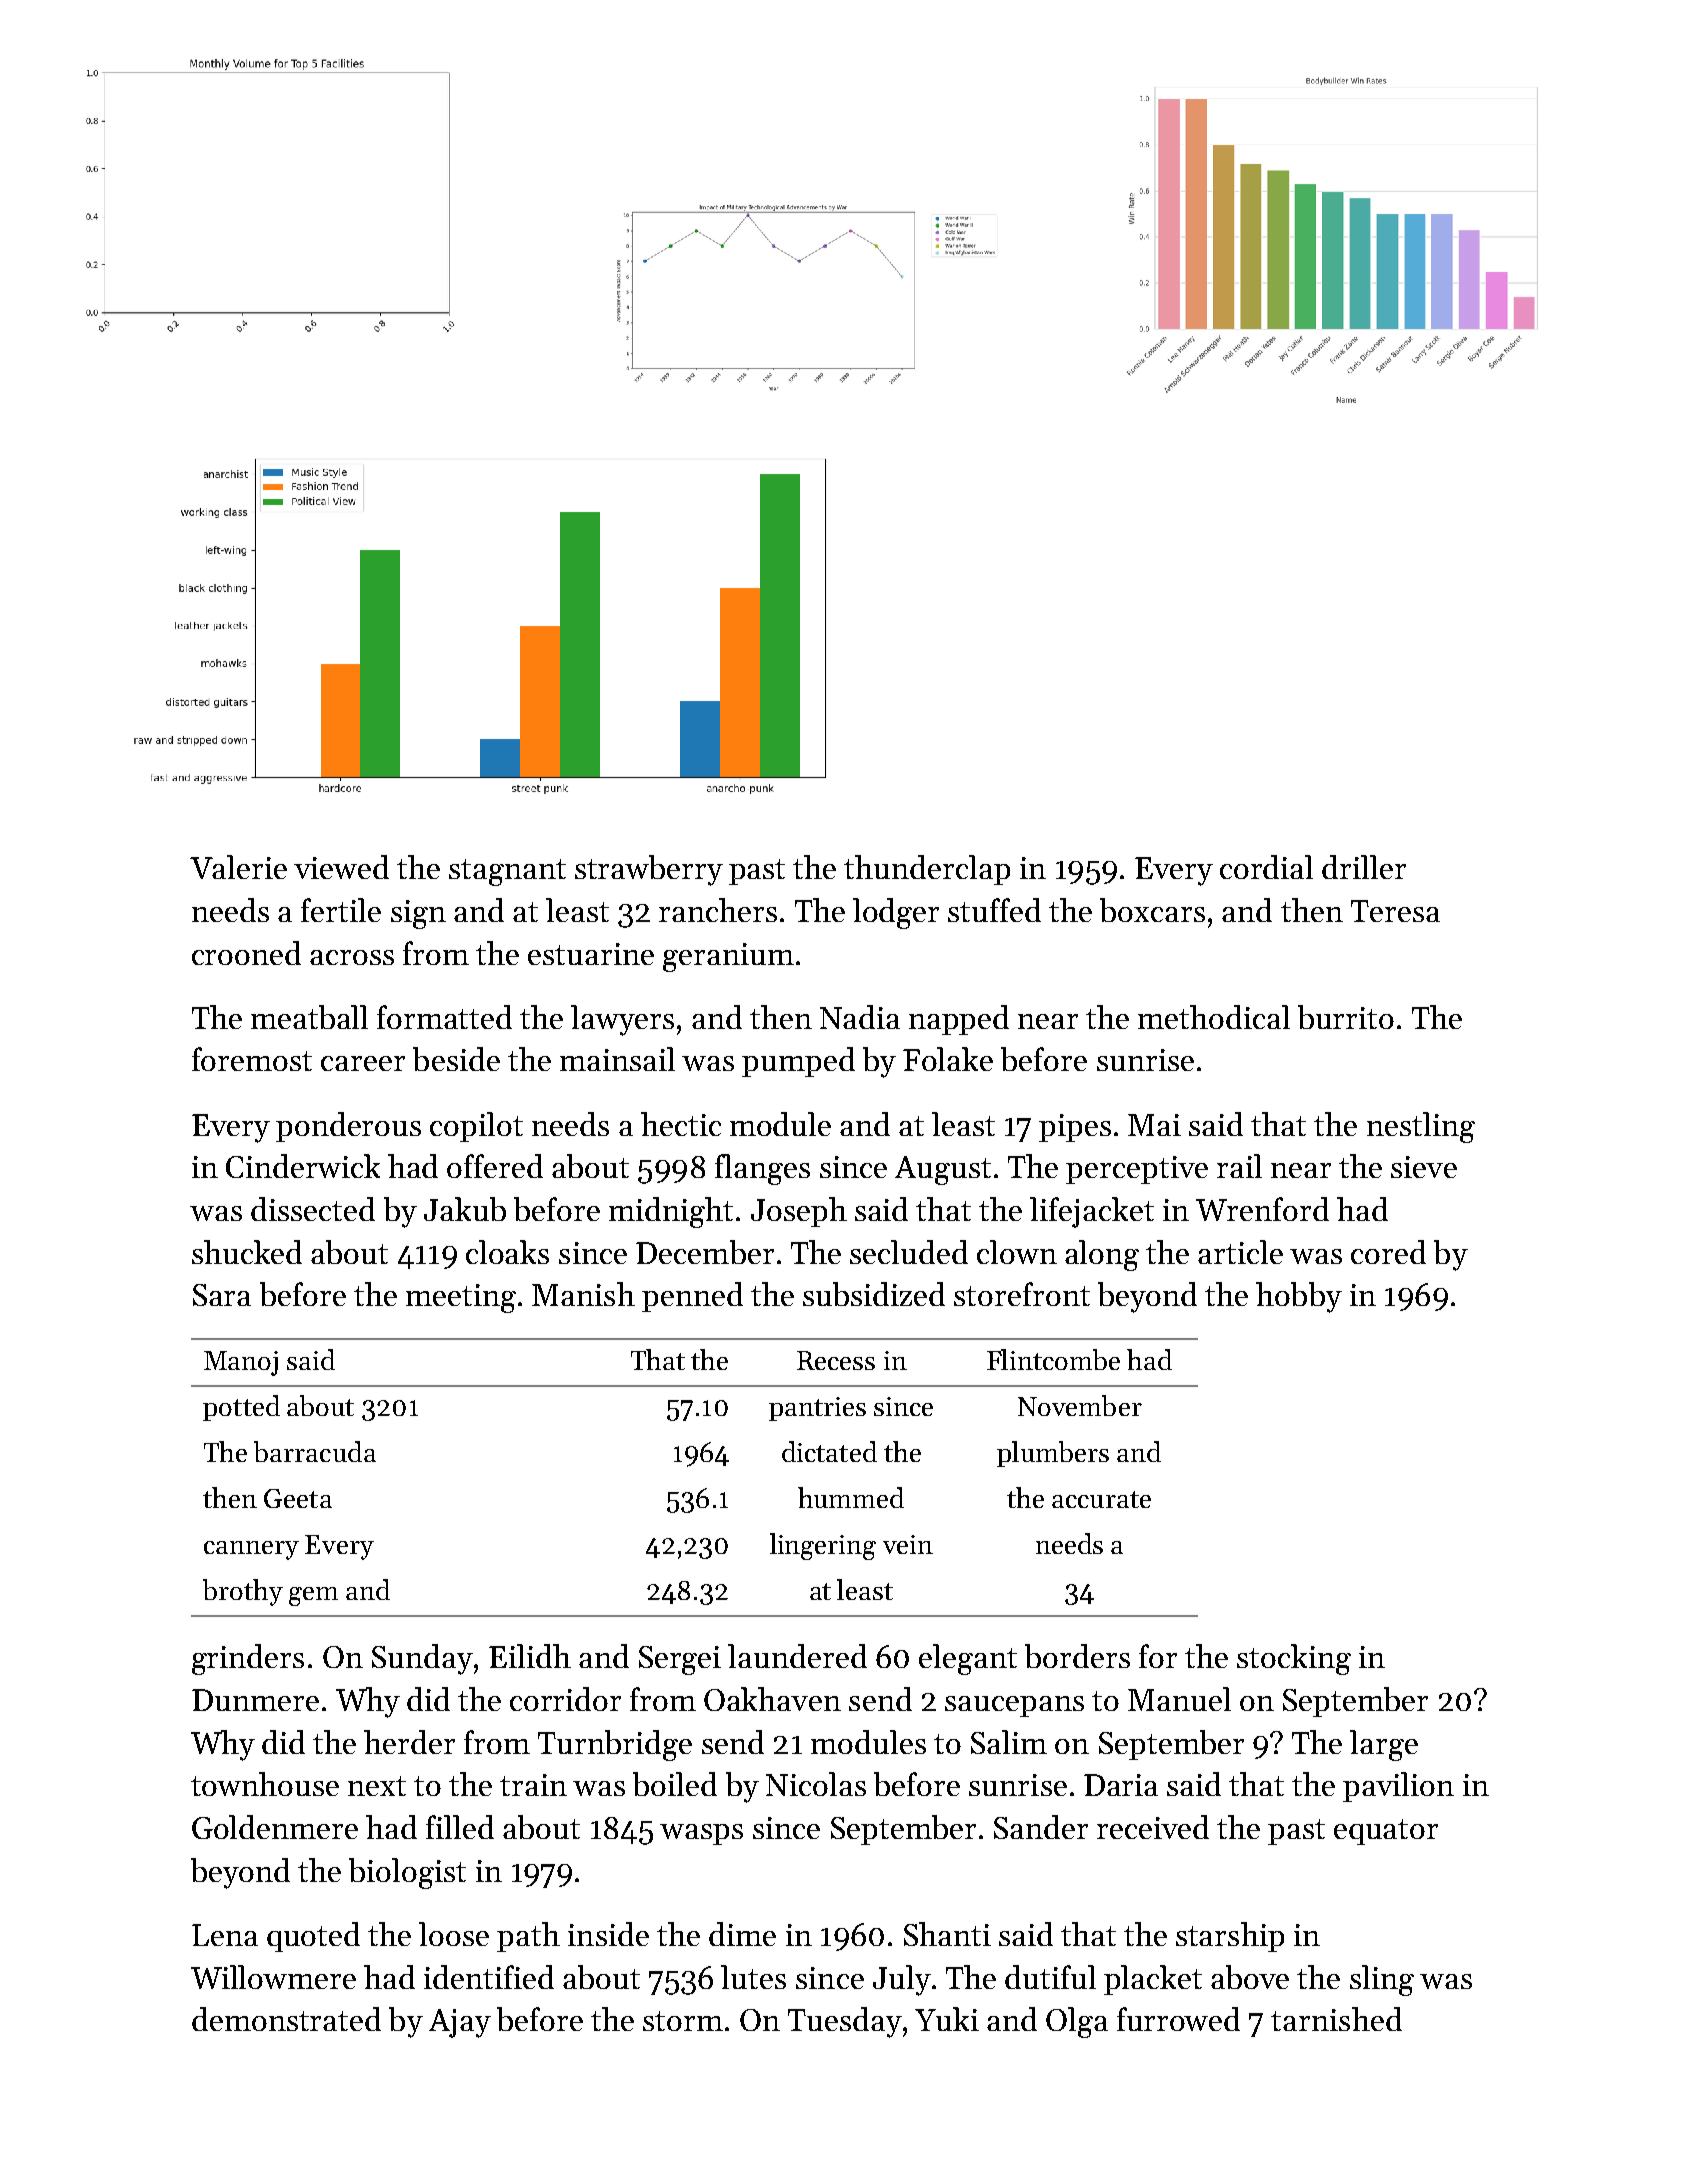  I want to click on boxcars, so click(1152, 910).
